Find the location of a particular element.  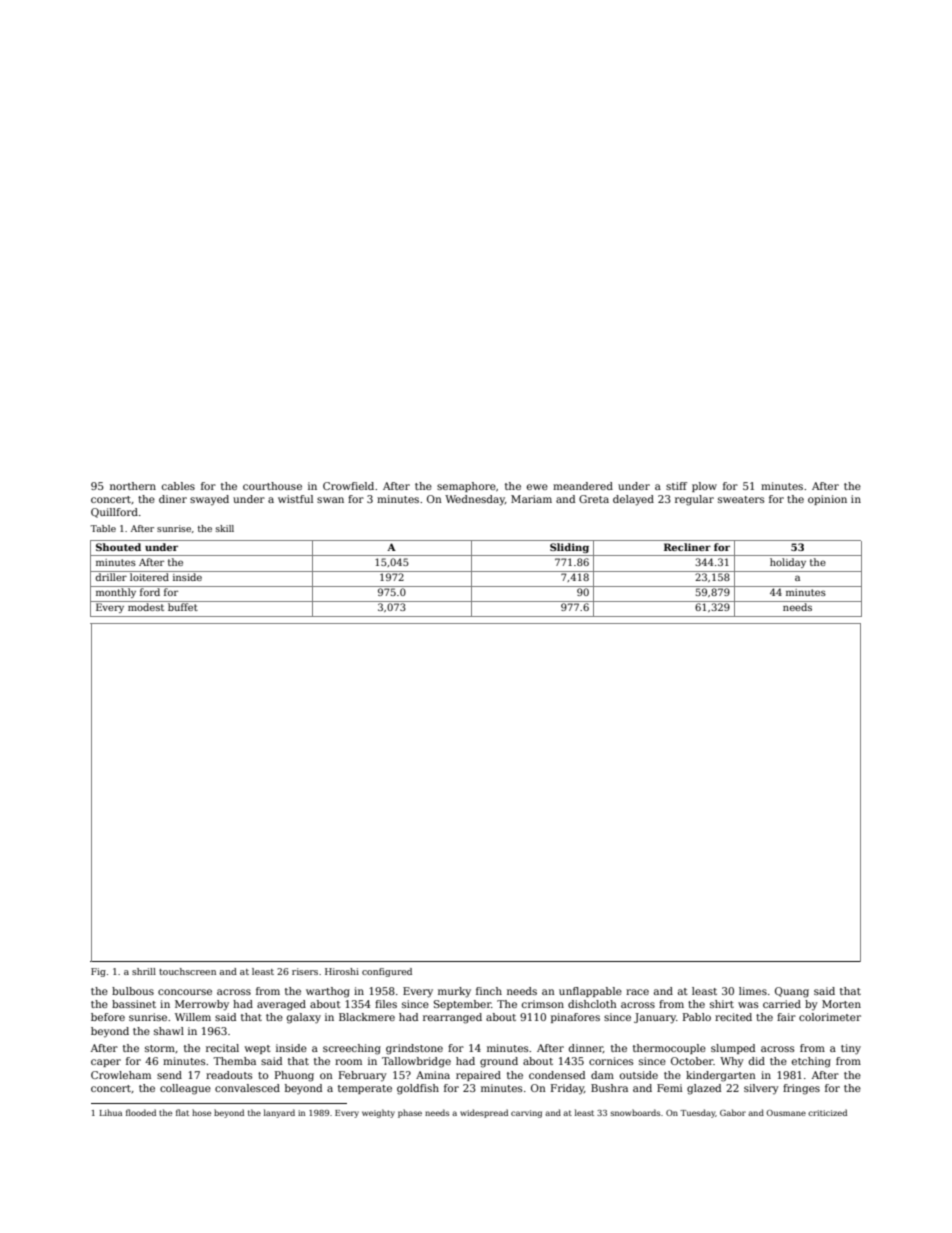

sweaters is located at coordinates (741, 499).
